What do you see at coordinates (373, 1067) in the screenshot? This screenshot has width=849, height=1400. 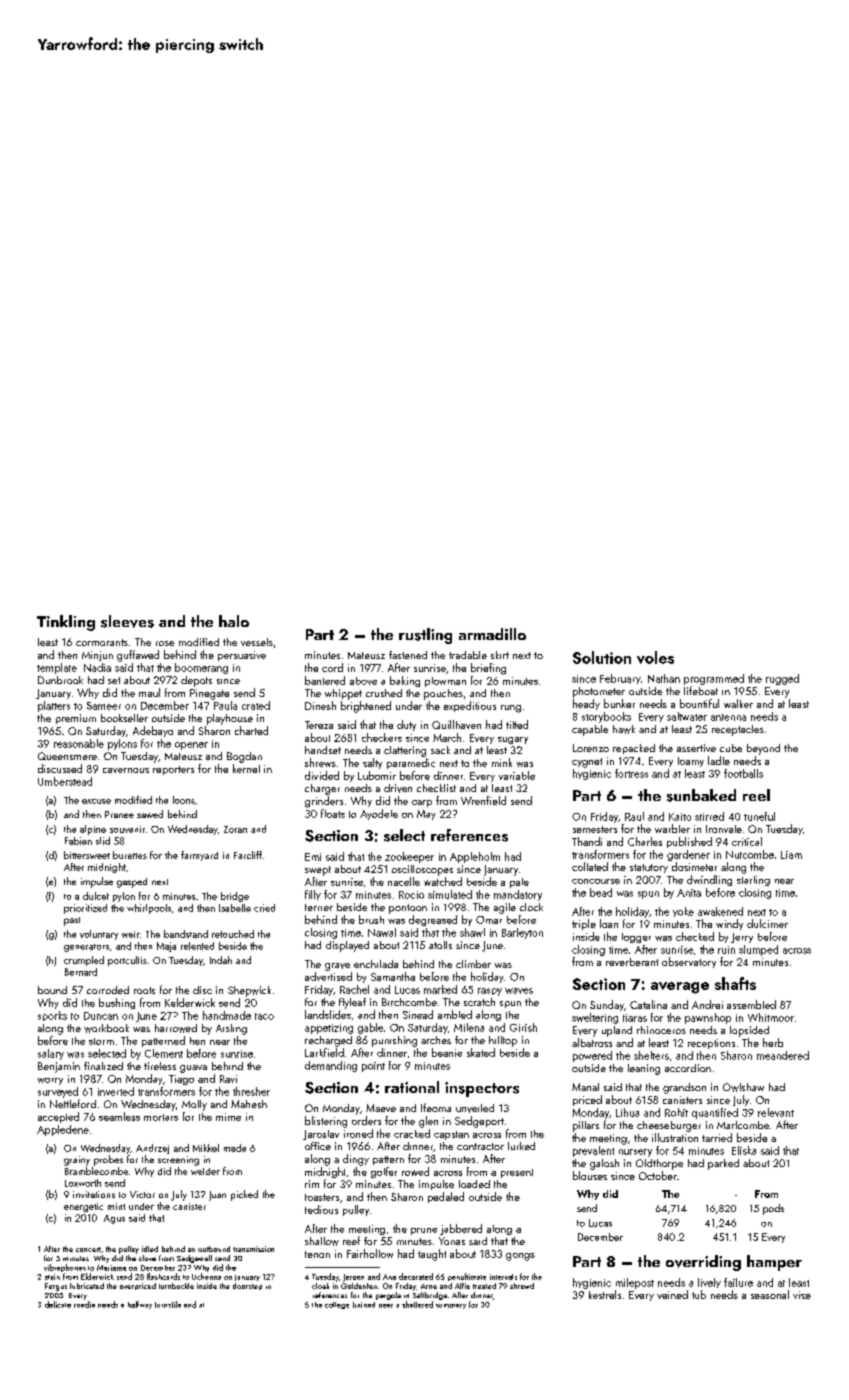 I see `point` at bounding box center [373, 1067].
